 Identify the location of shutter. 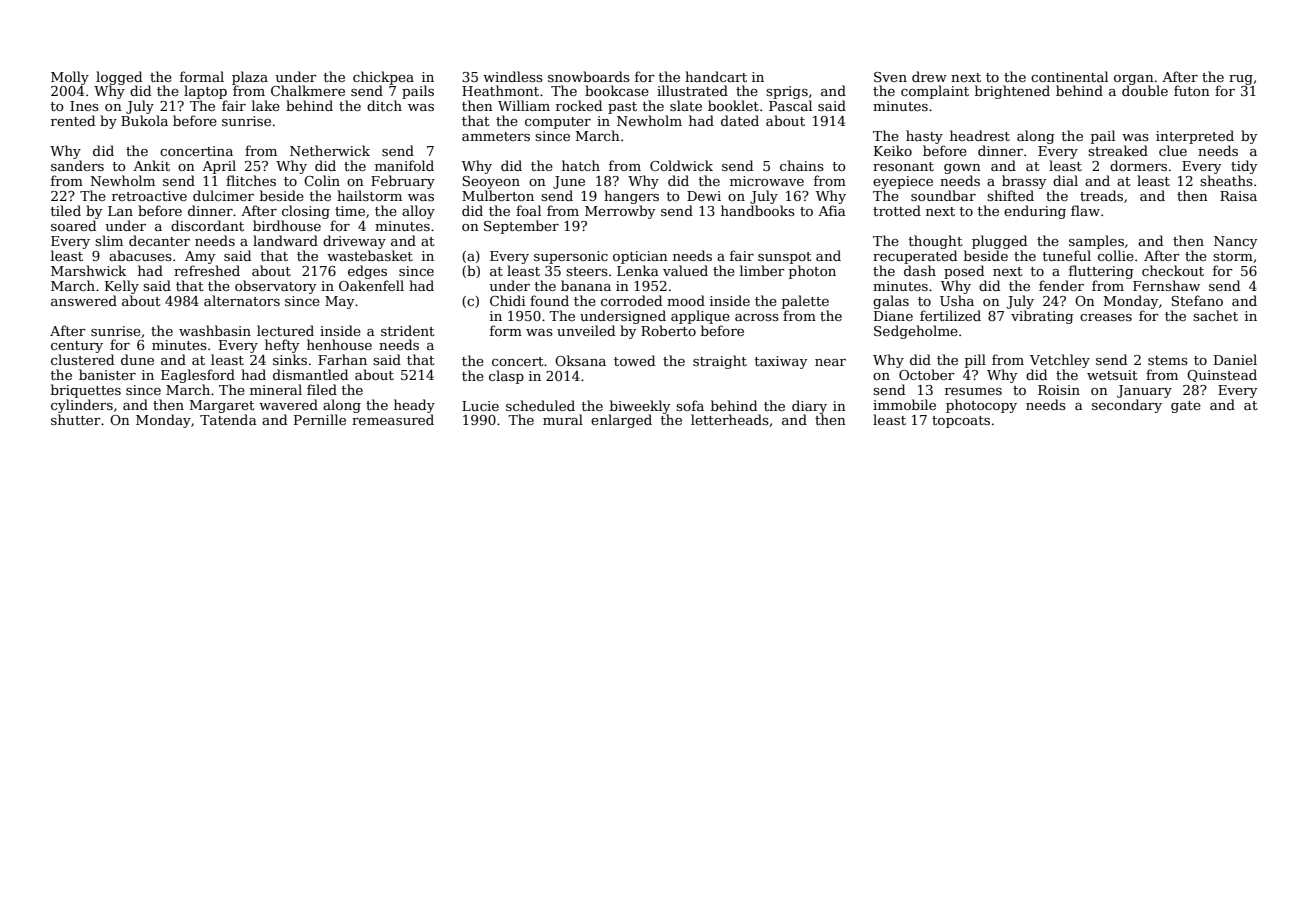
(76, 419).
